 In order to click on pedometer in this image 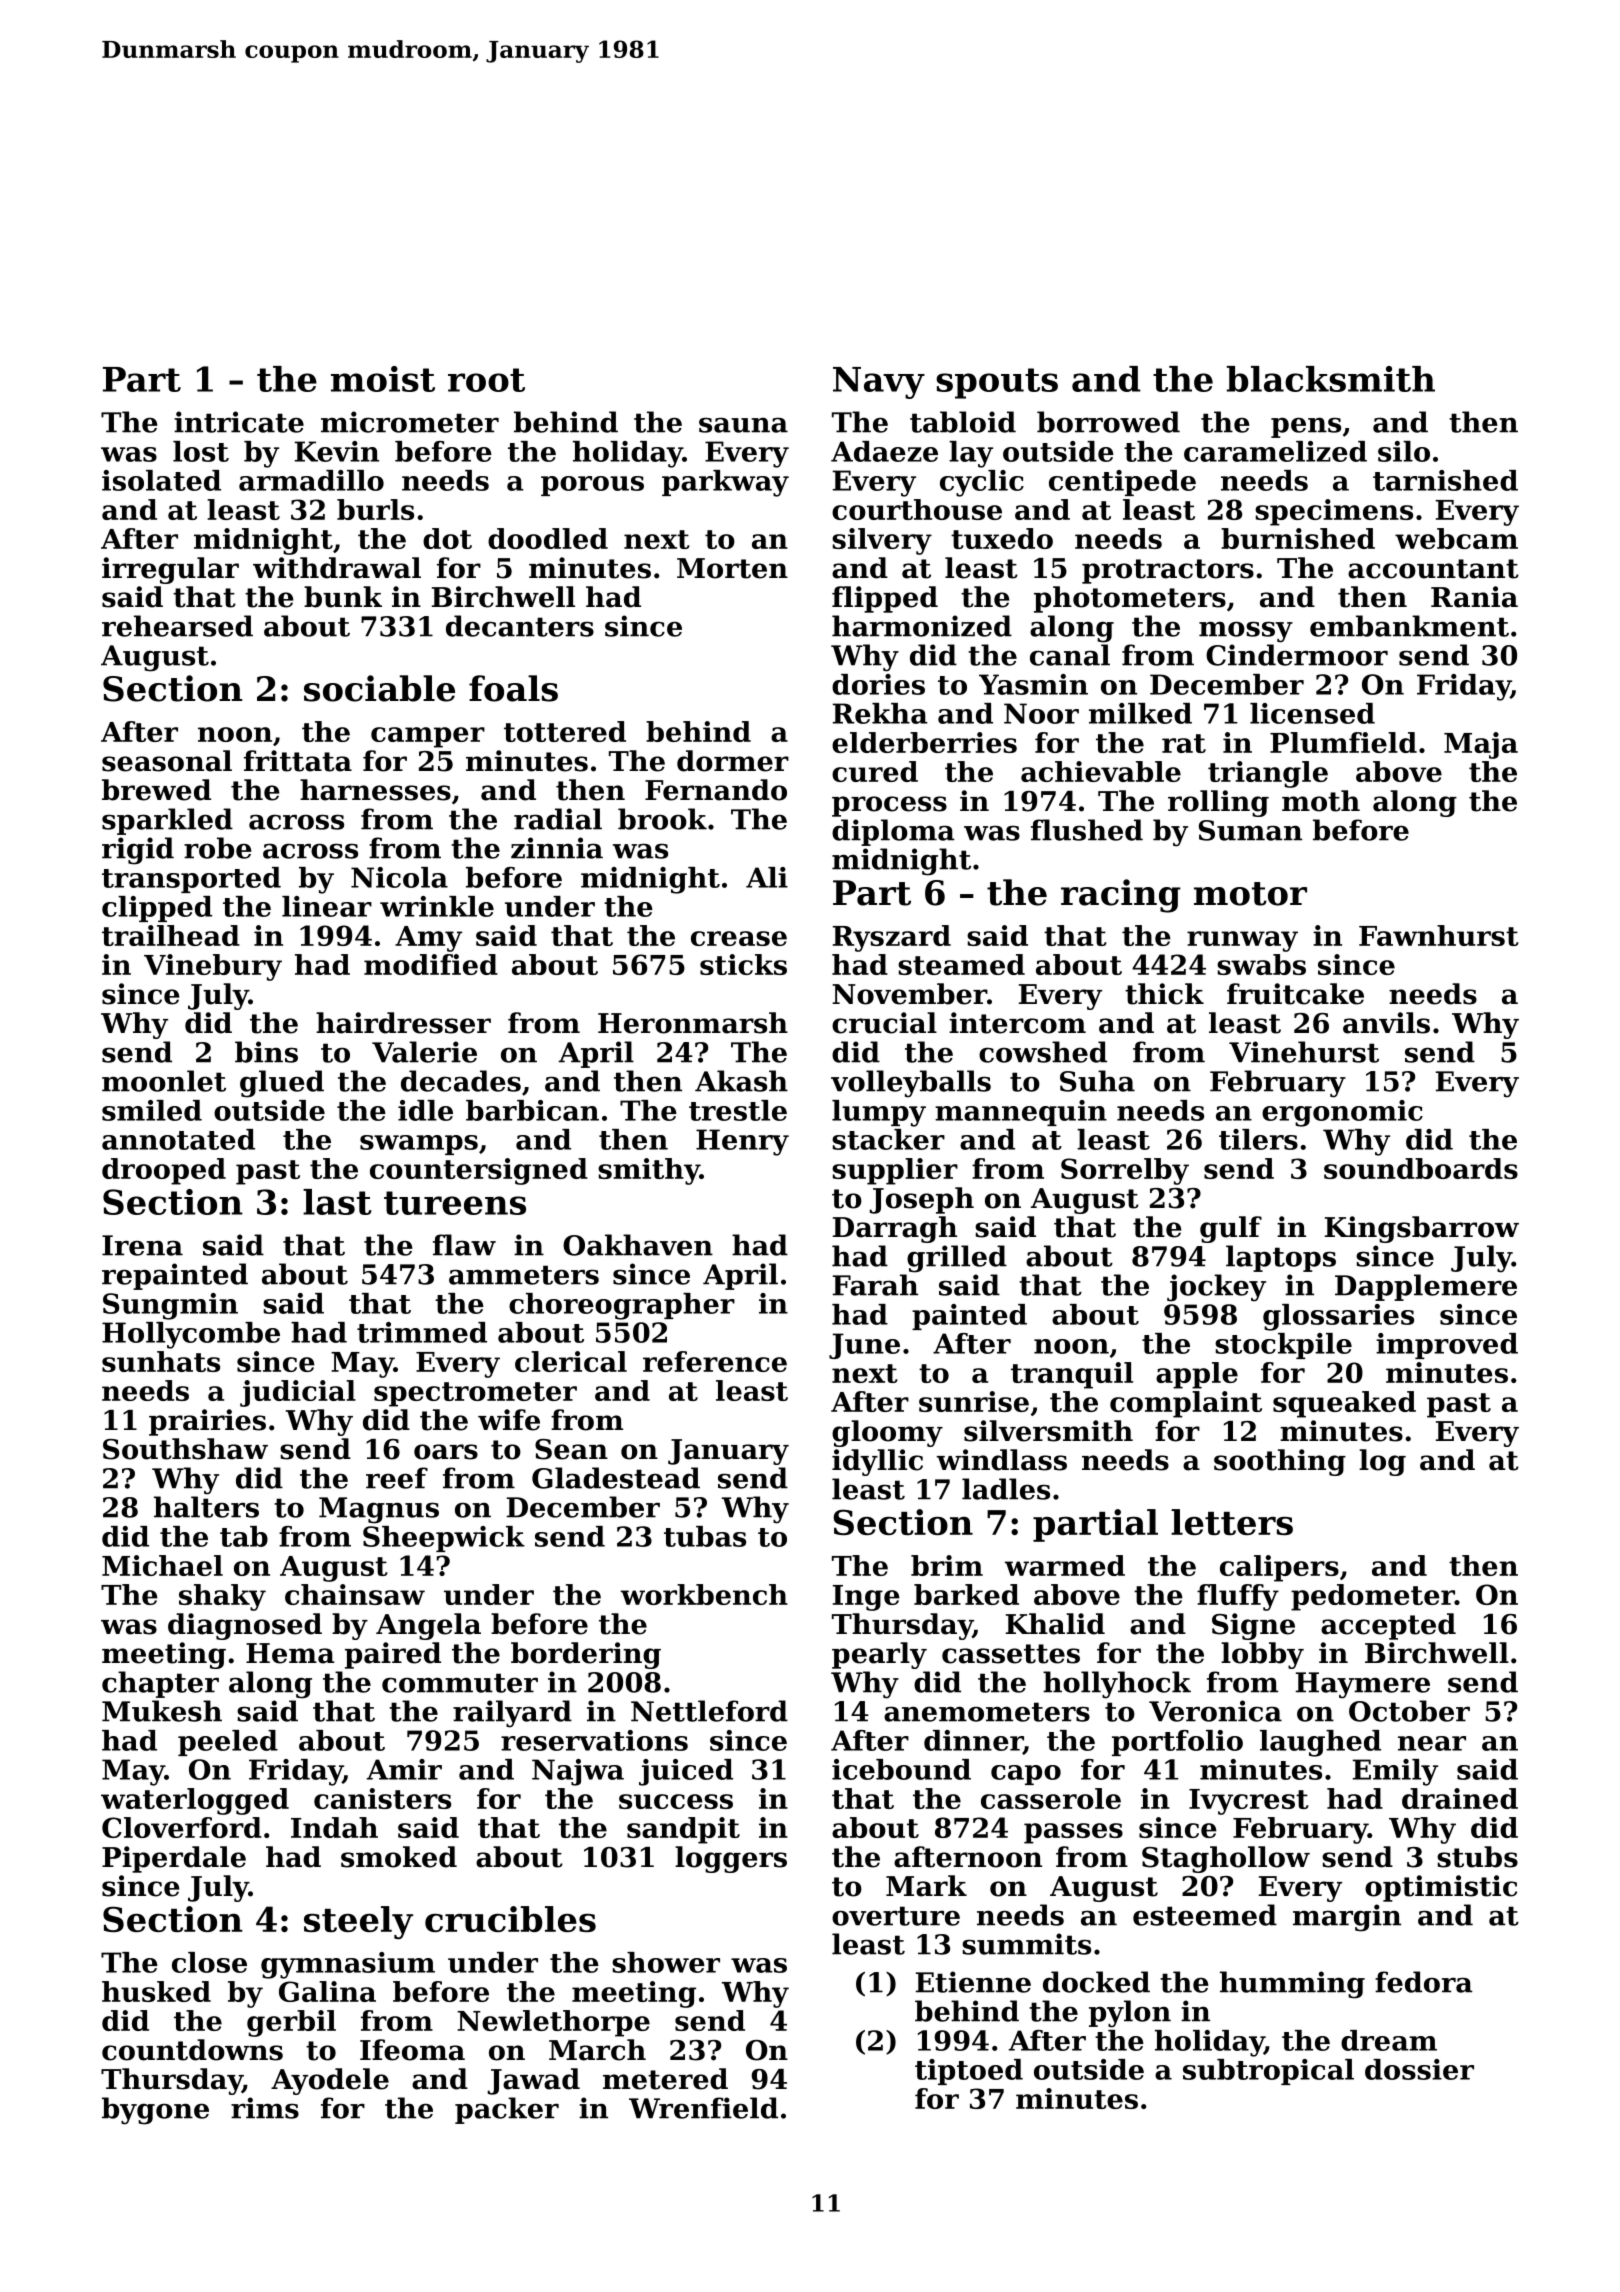, I will do `click(1373, 1597)`.
